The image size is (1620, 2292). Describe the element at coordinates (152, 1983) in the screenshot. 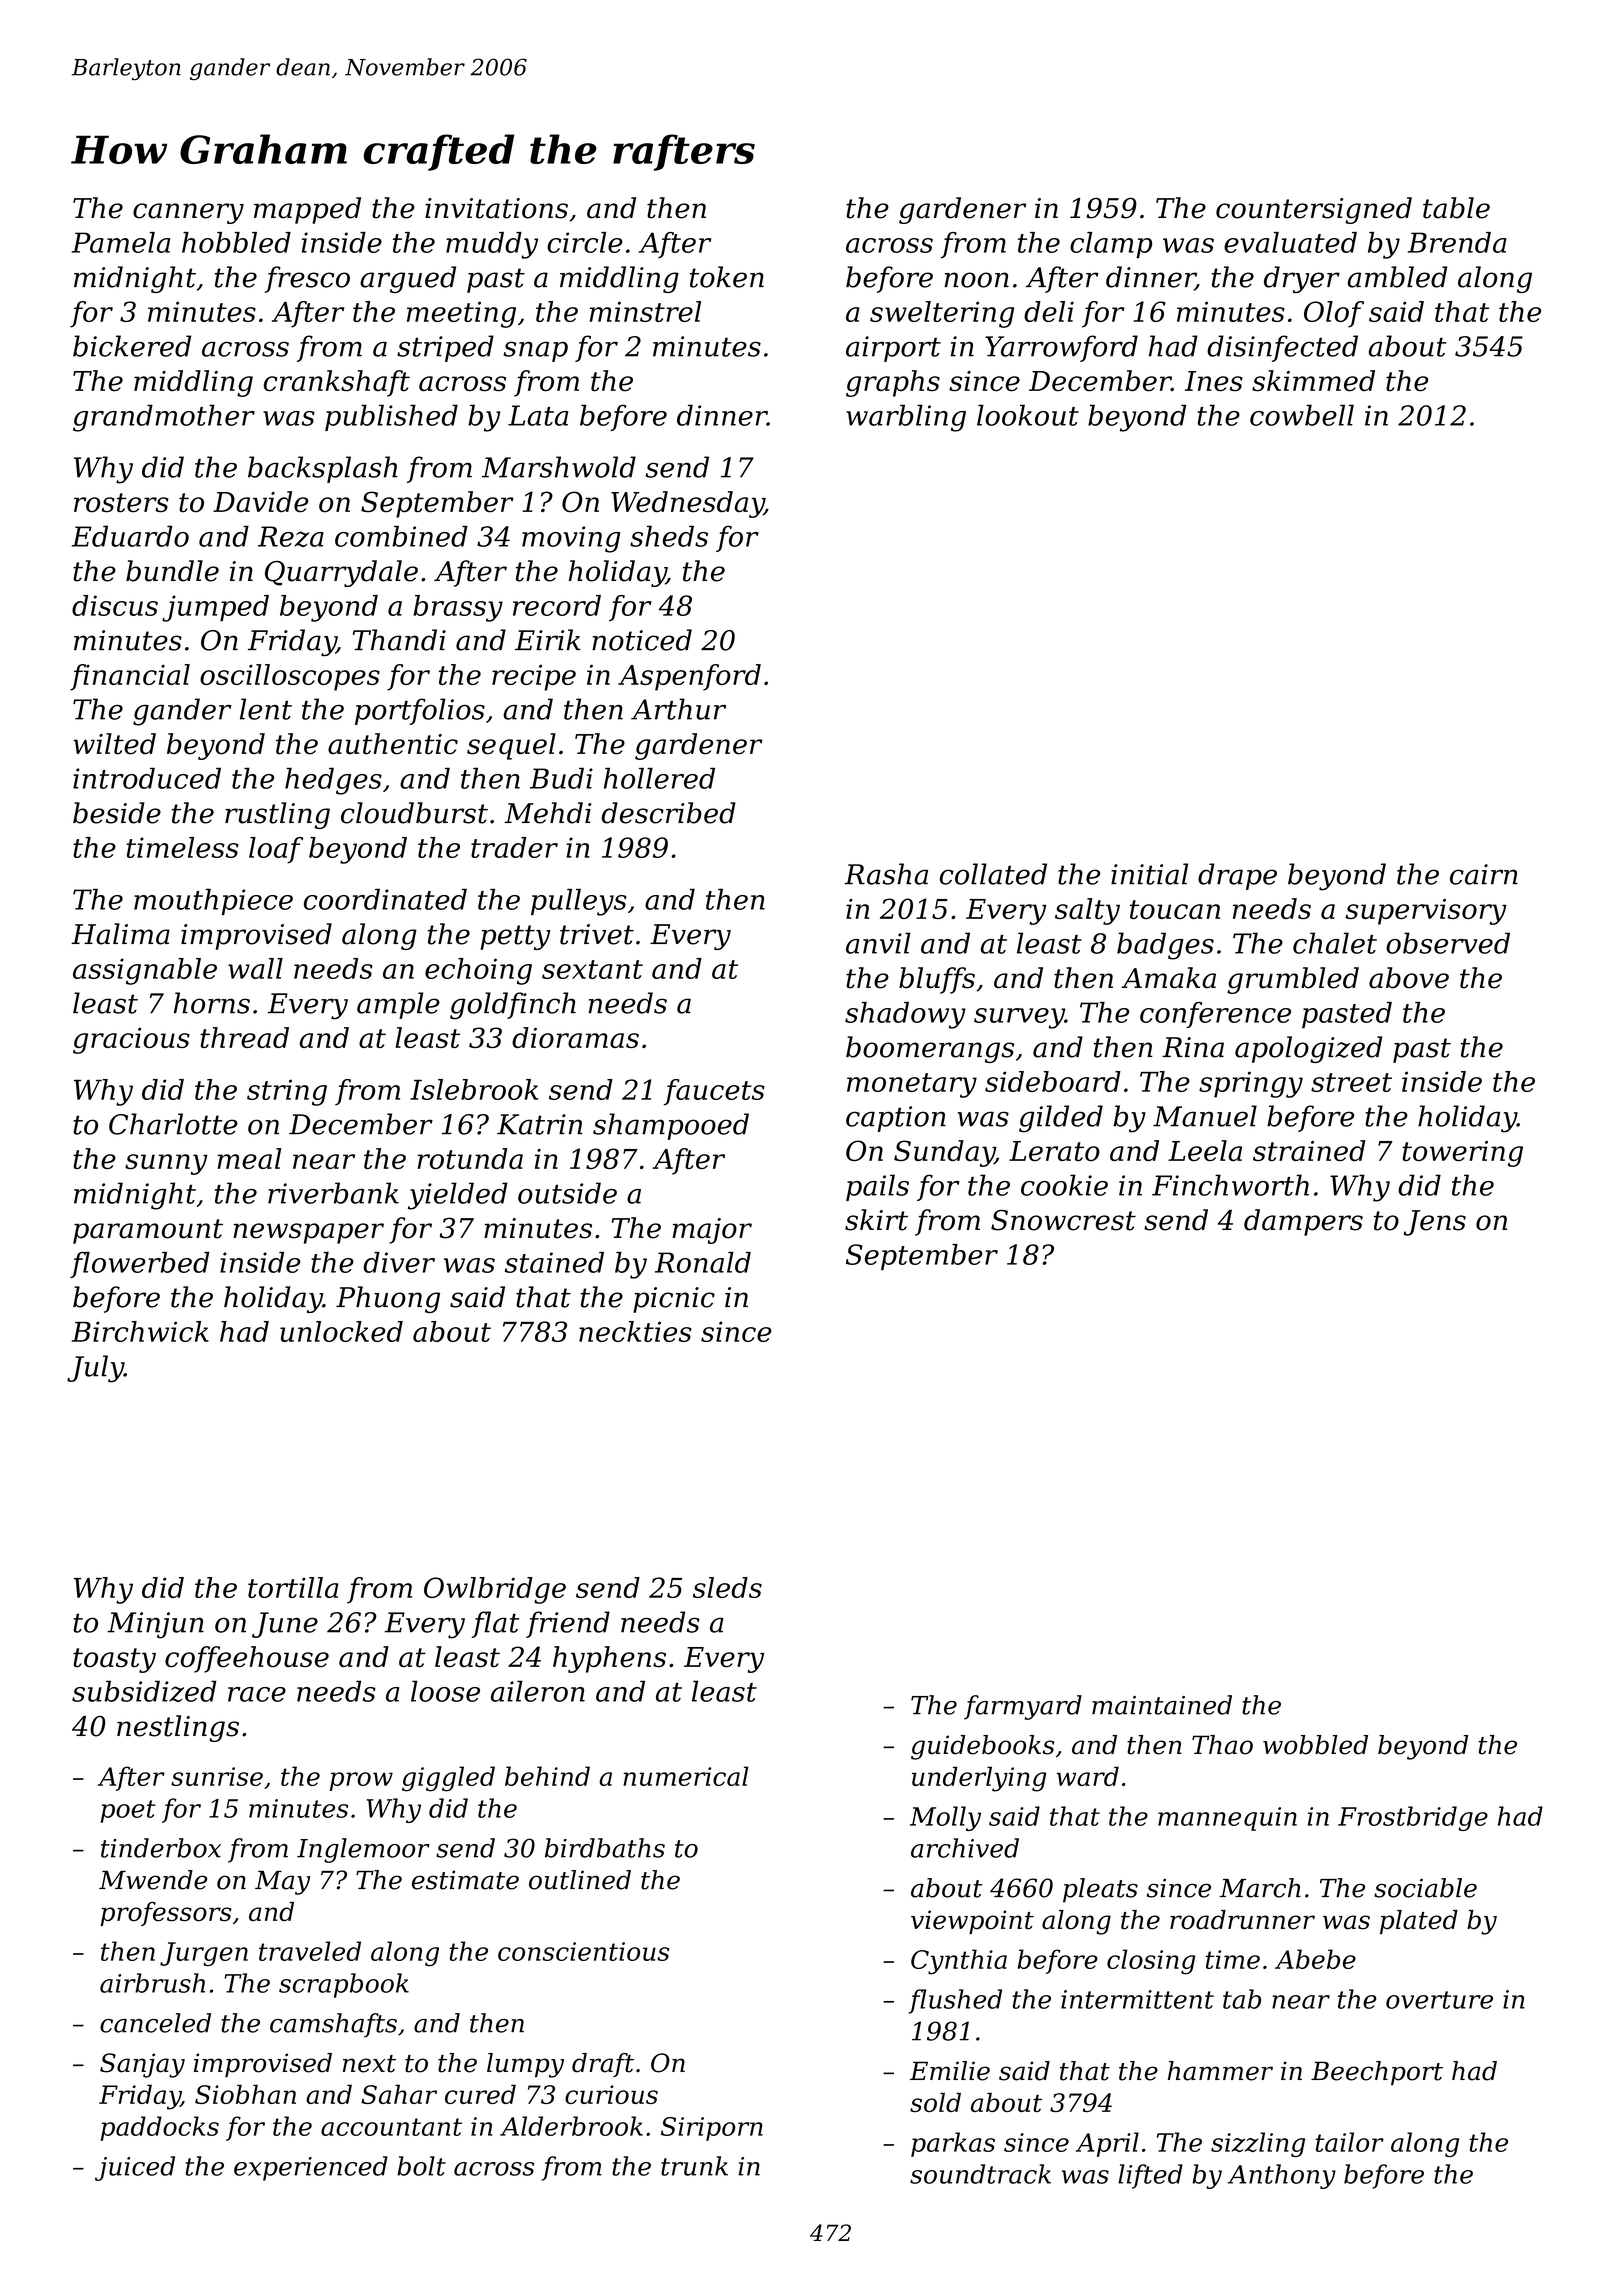

I see `airbrush` at that location.
